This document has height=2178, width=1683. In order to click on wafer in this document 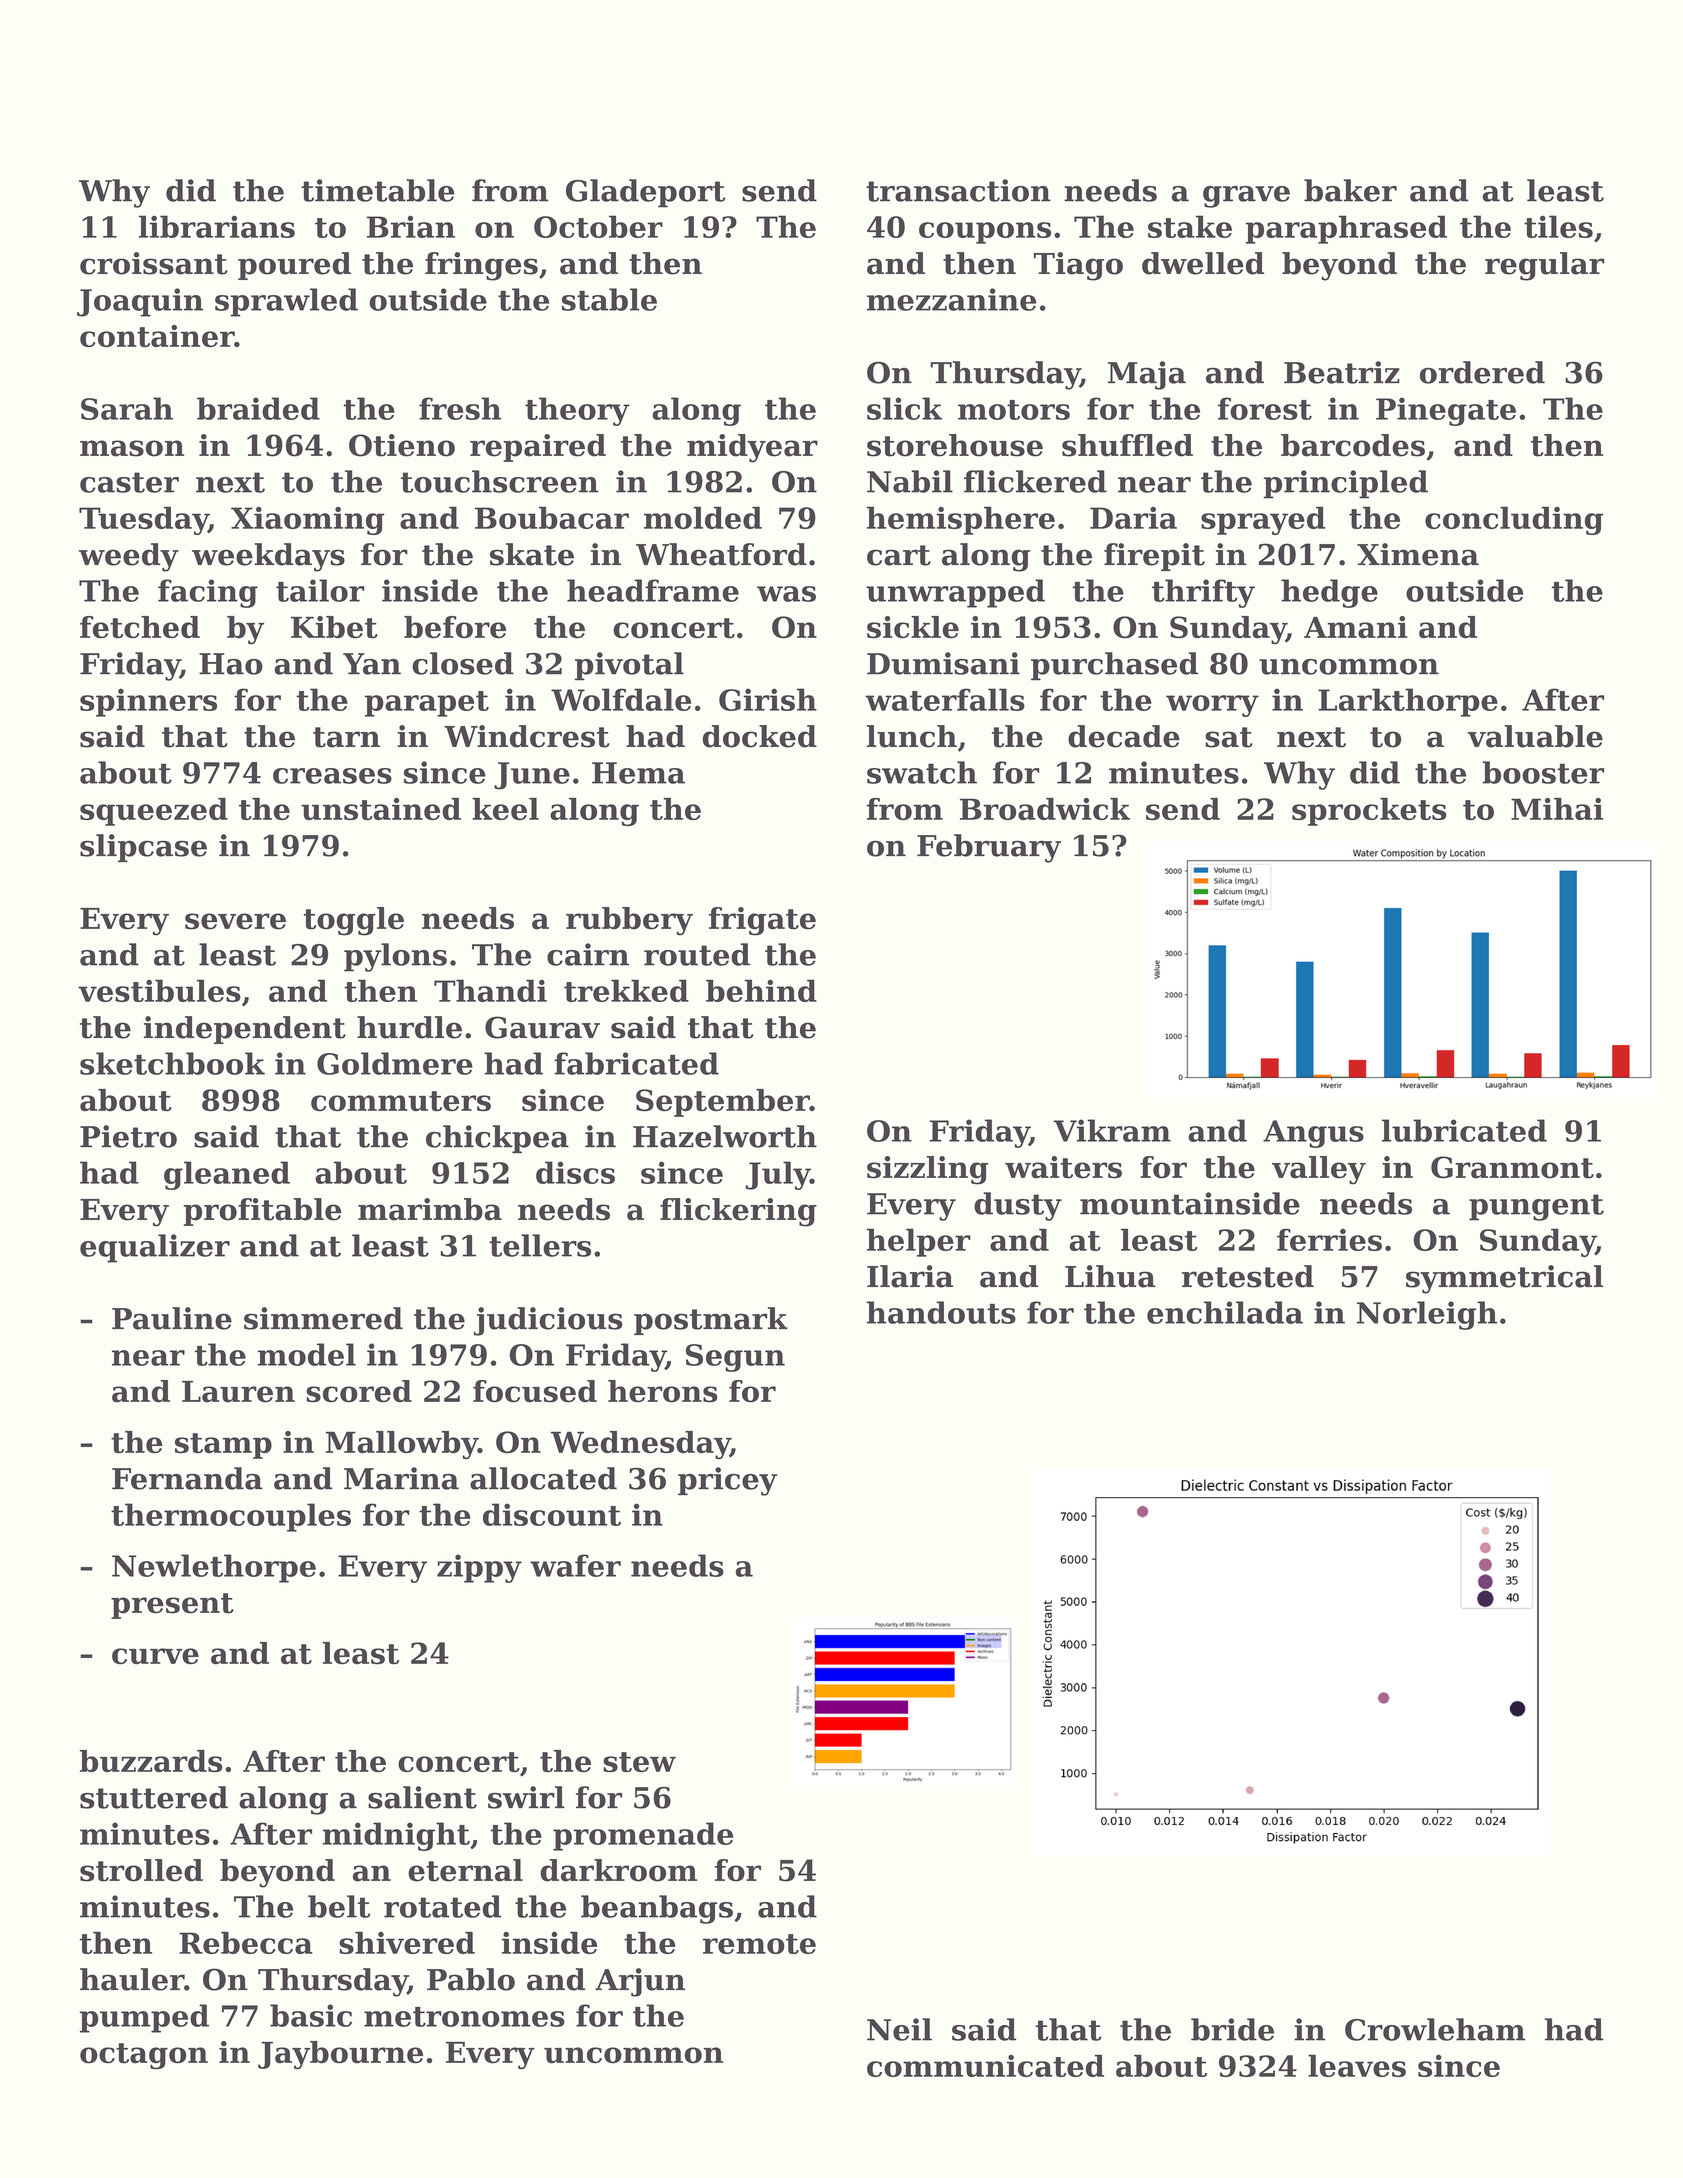, I will do `click(575, 1565)`.
